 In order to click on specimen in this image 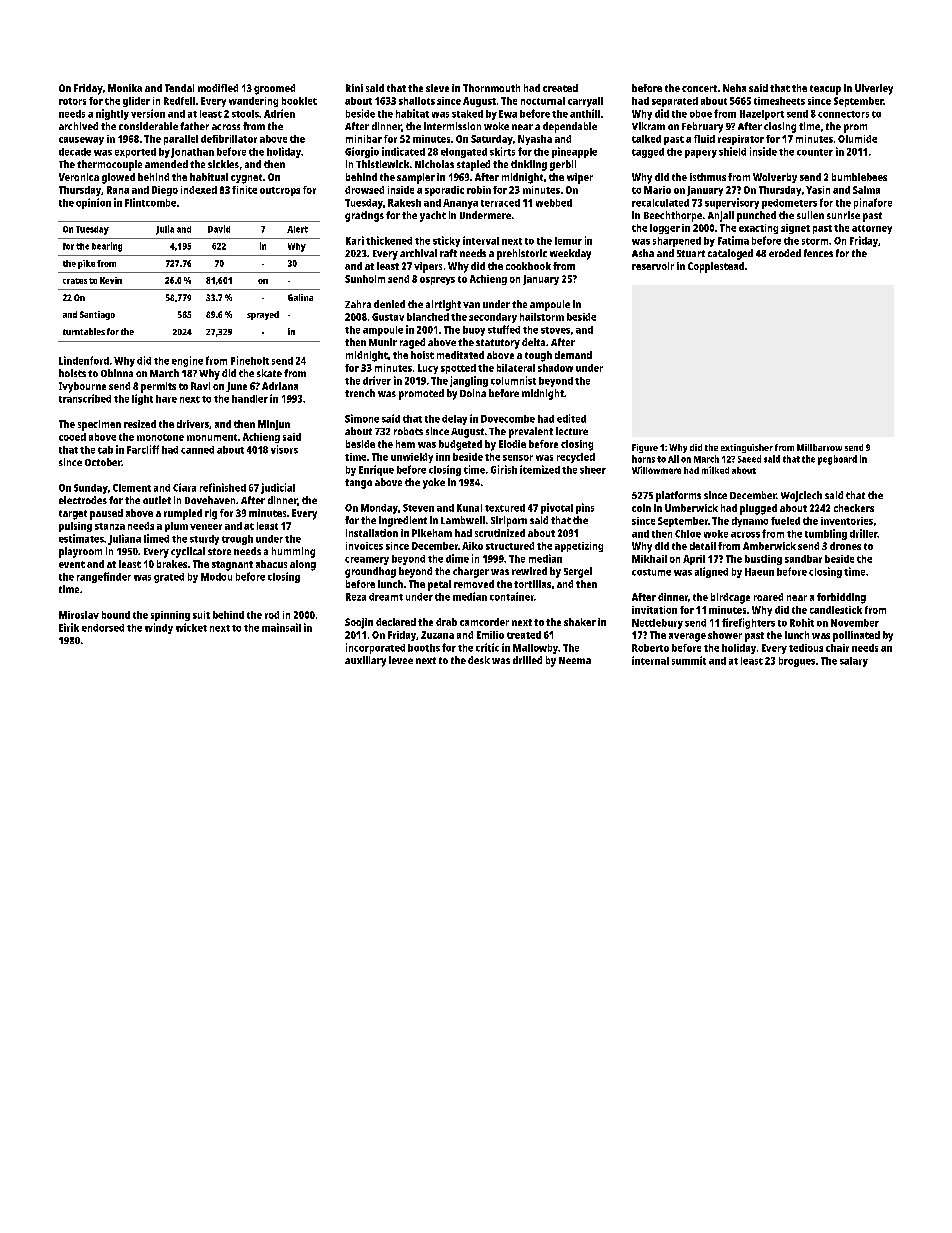, I will do `click(99, 425)`.
